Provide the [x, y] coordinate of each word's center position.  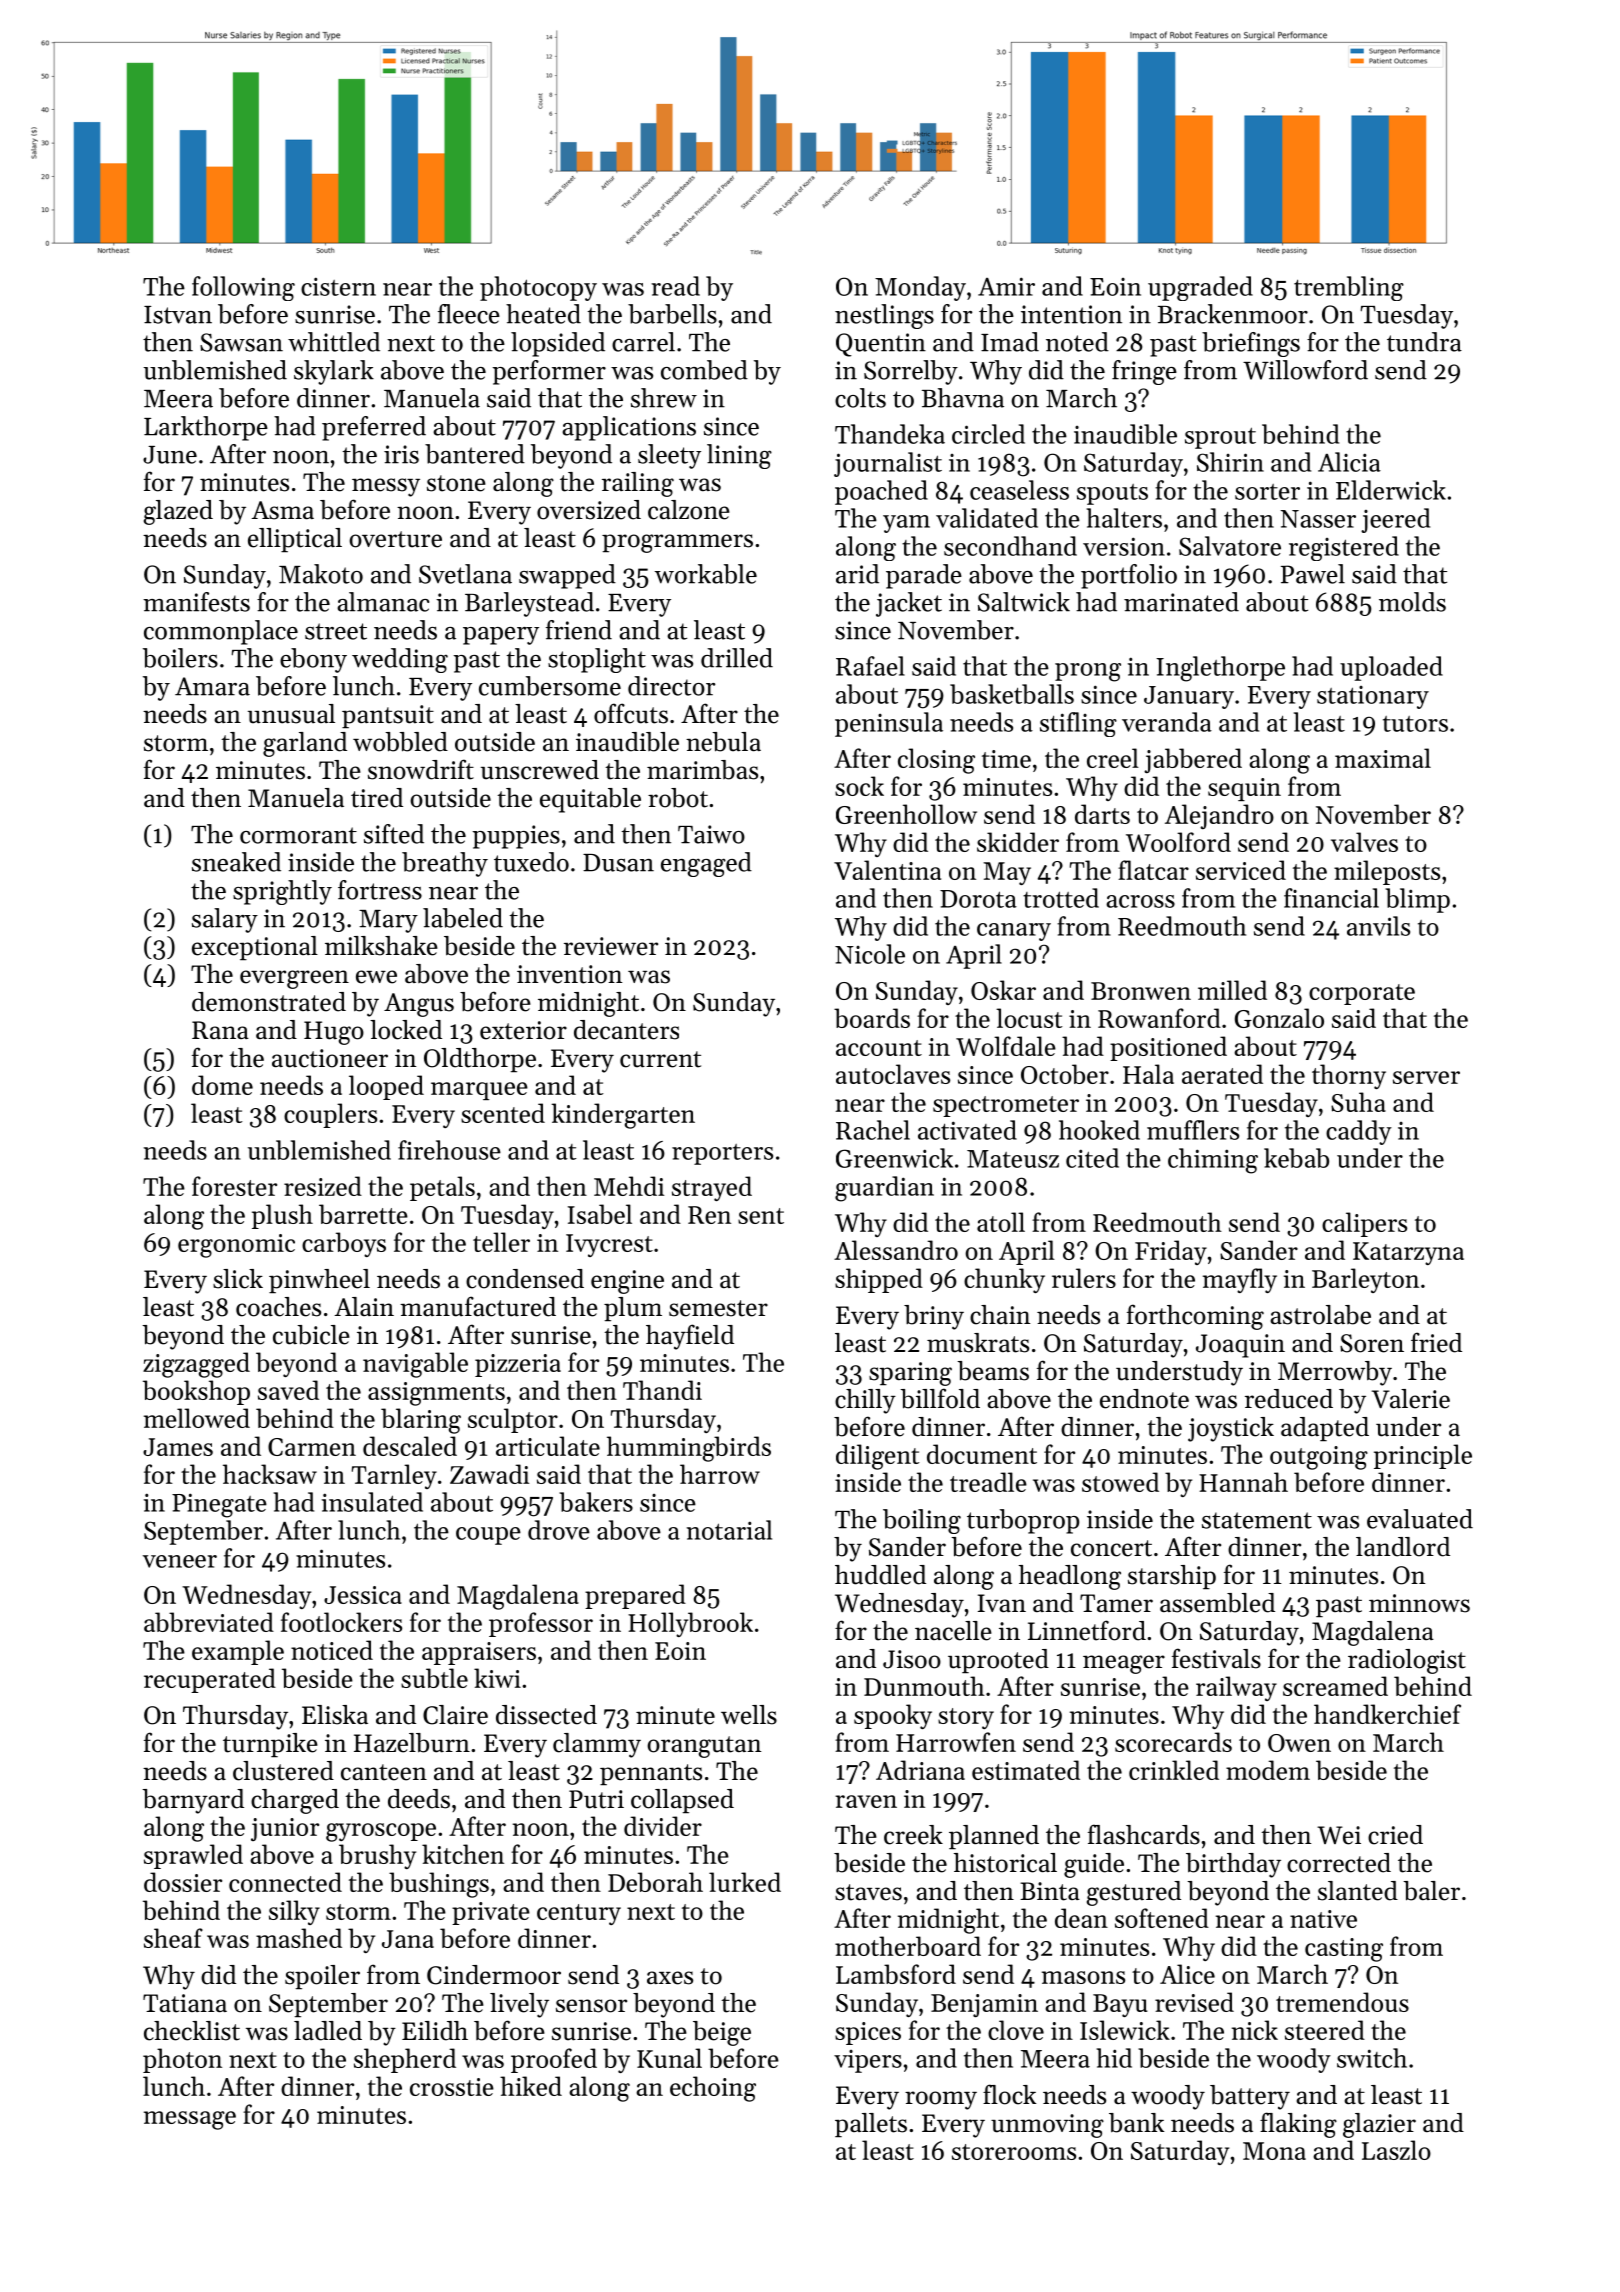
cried [1395, 1835]
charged [295, 1801]
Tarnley [394, 1476]
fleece [469, 314]
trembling [1349, 288]
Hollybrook [690, 1624]
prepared [635, 1596]
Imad [1010, 342]
